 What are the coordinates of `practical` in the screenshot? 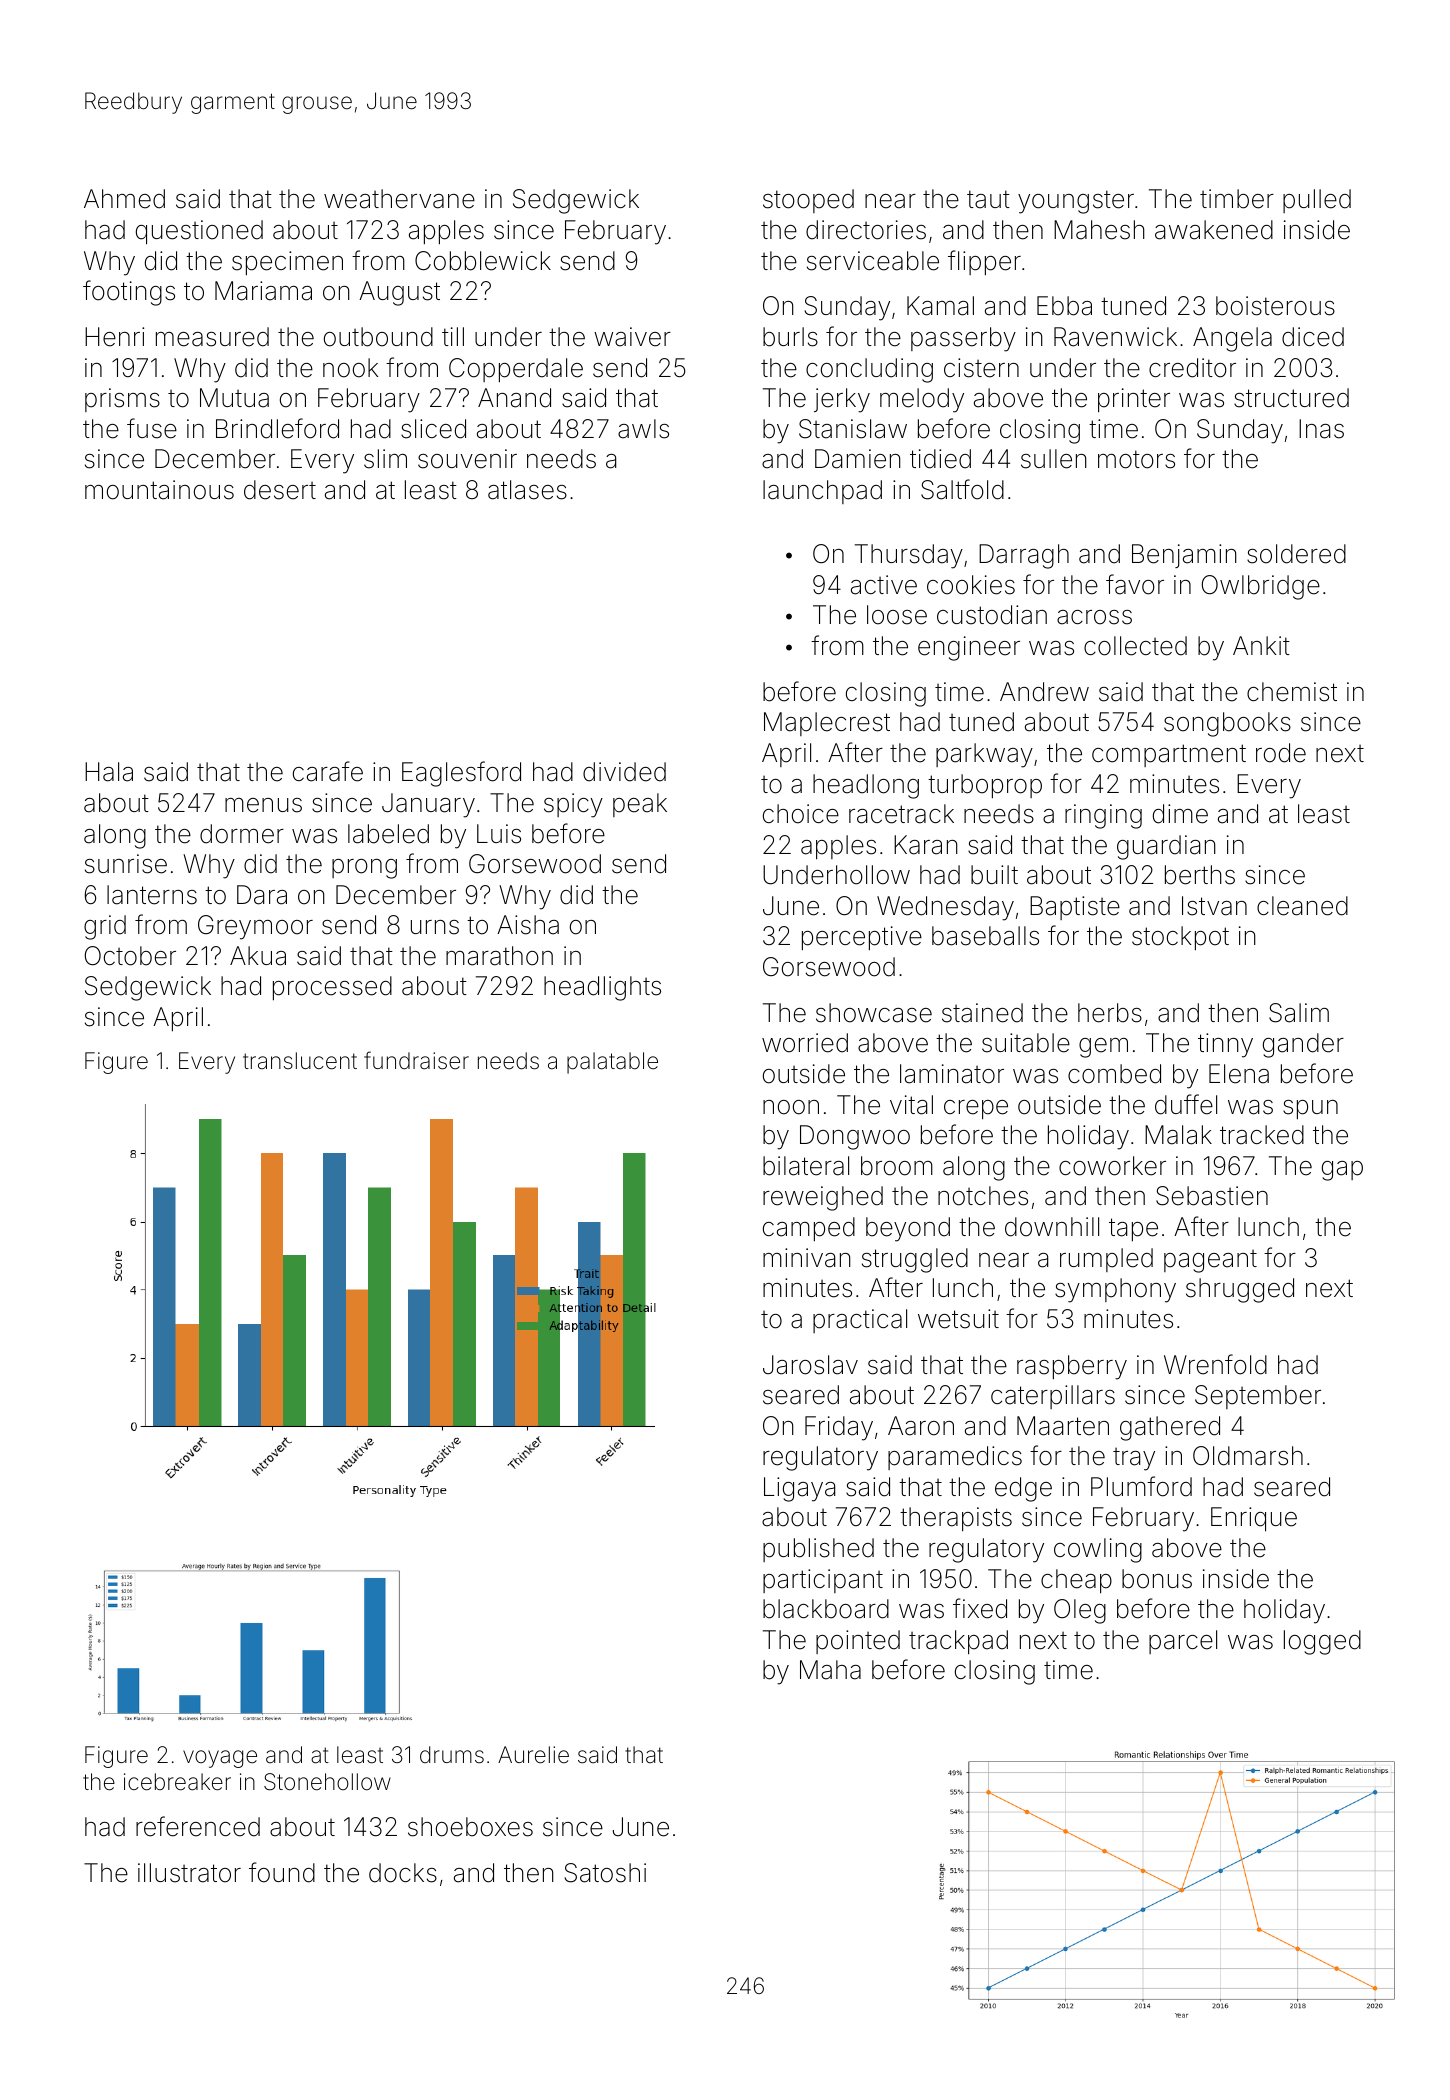 It's located at (860, 1321).
